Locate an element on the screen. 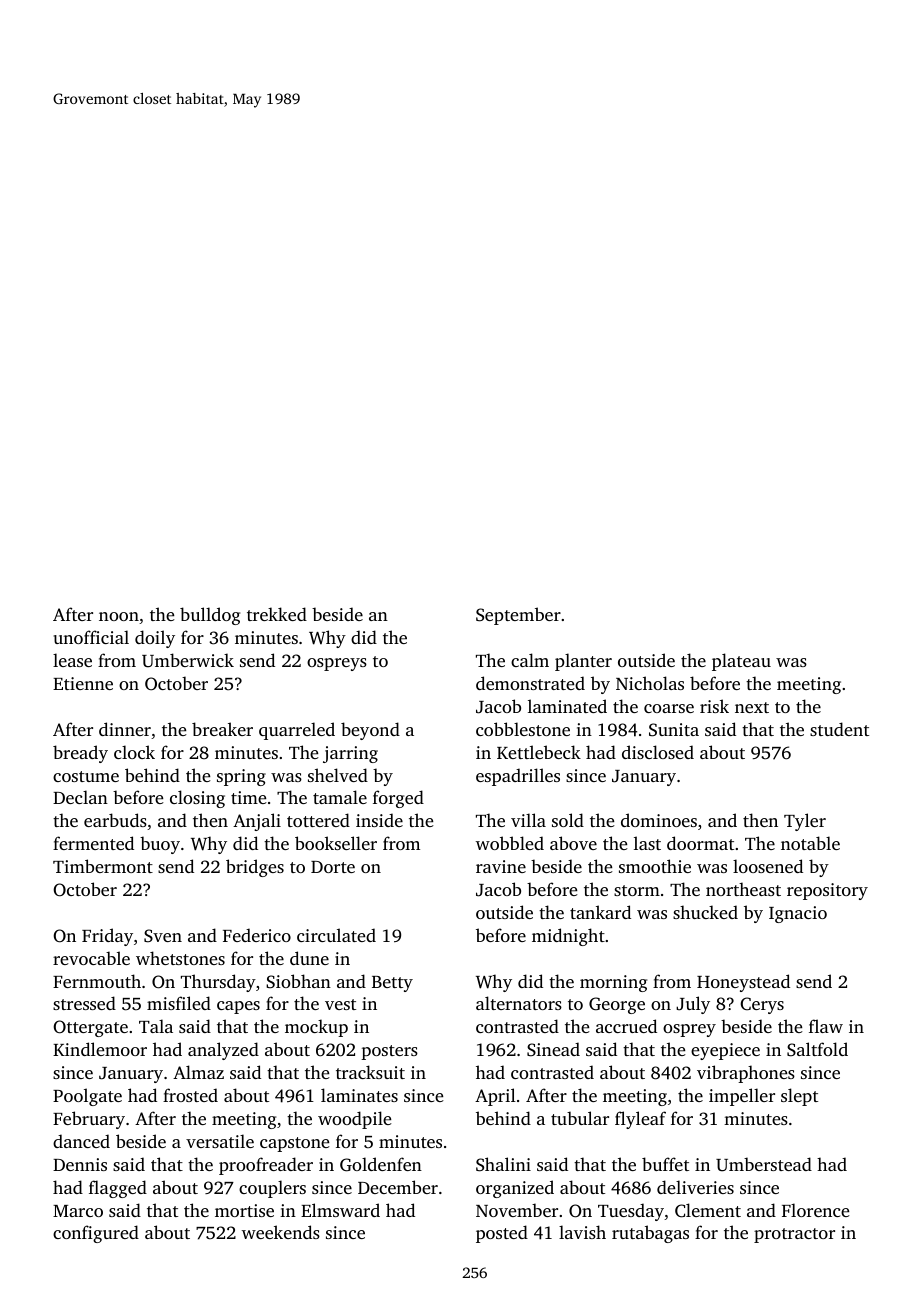  Betty is located at coordinates (392, 984).
